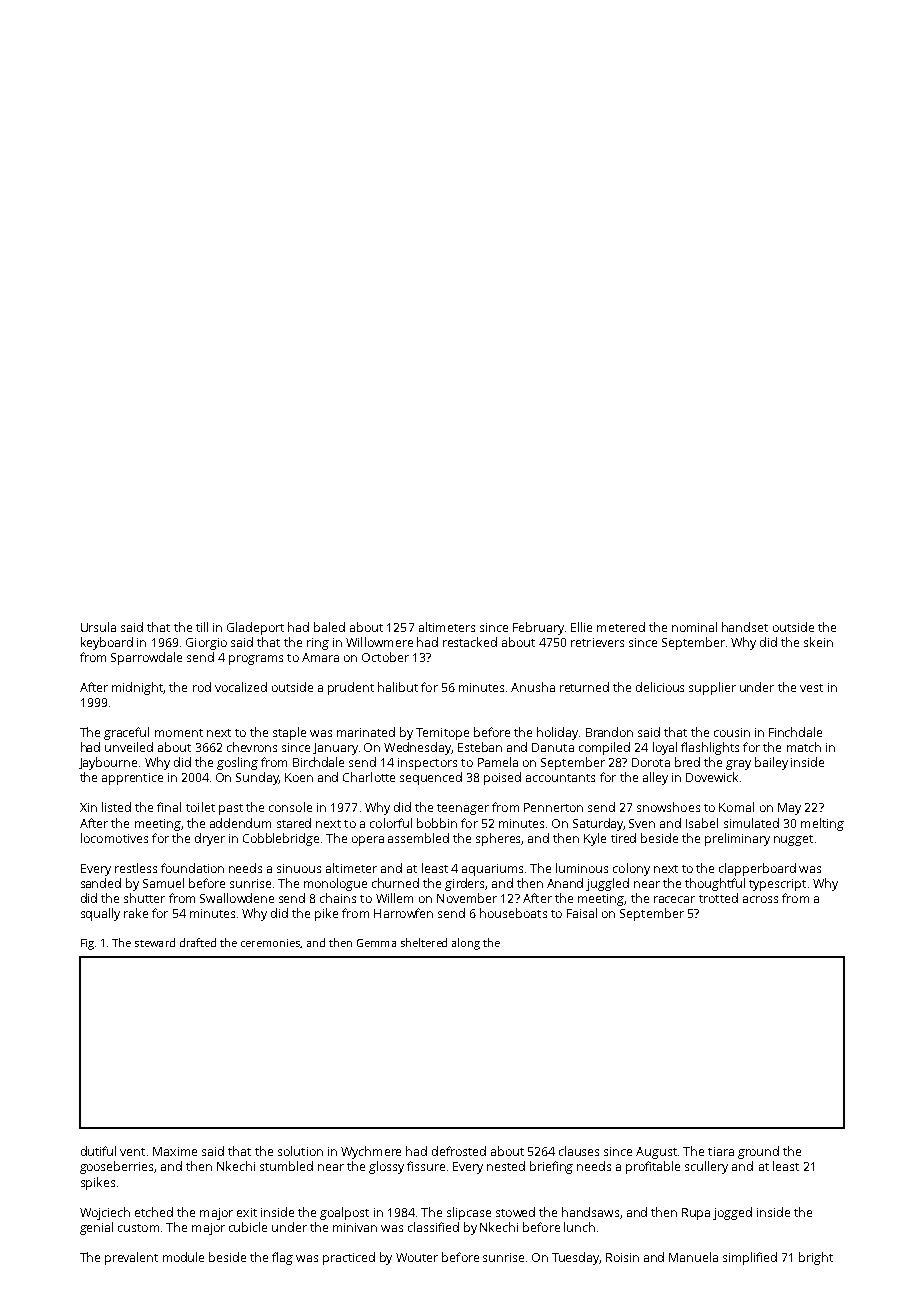 This image has height=1308, width=924. I want to click on clauses, so click(579, 1151).
